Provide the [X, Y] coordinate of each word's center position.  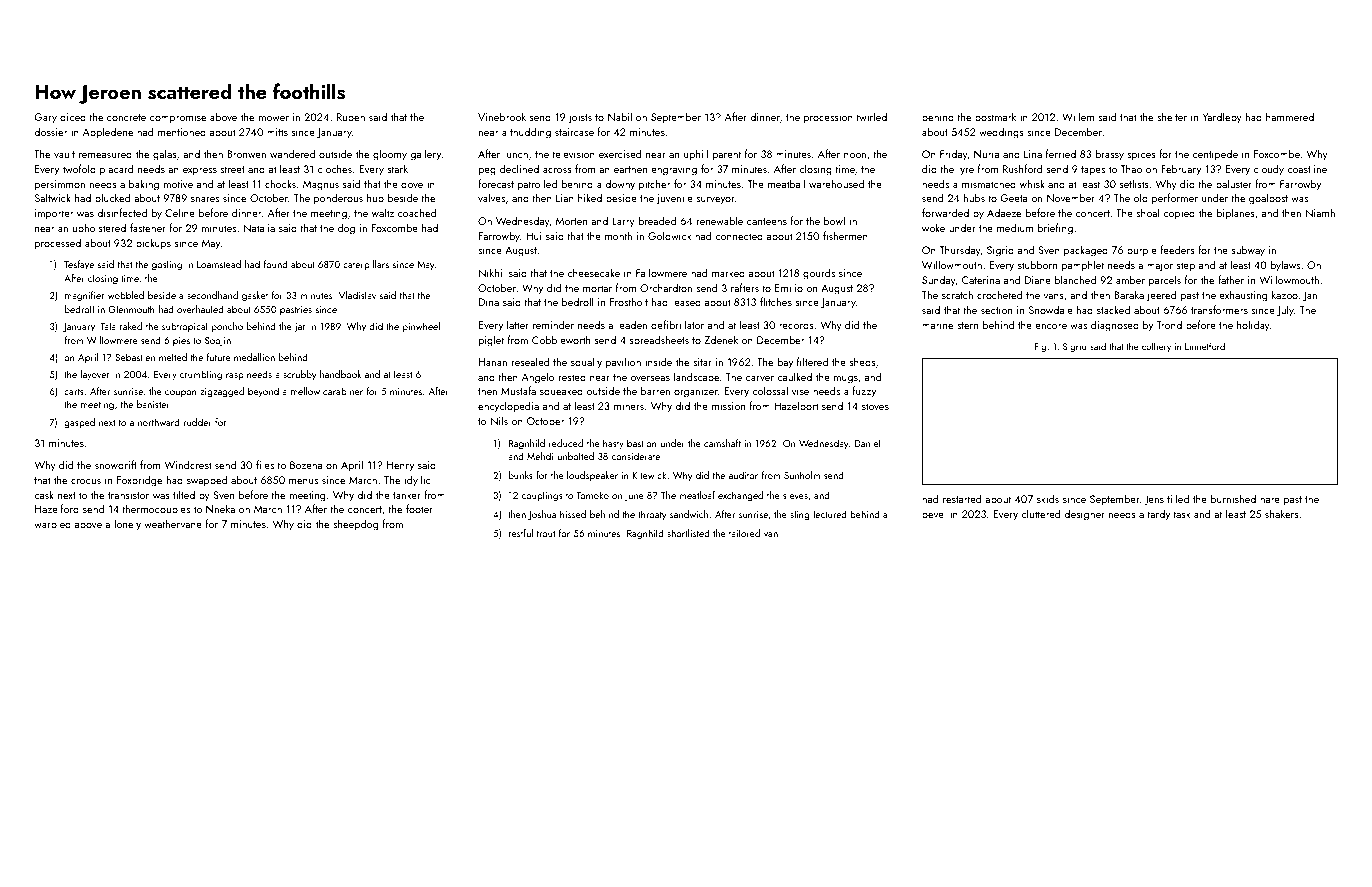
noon [855, 155]
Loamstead [219, 264]
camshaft [722, 443]
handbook [341, 374]
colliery [1156, 347]
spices [1141, 155]
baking [144, 185]
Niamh [1320, 212]
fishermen [845, 235]
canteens [767, 221]
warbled [52, 524]
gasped [79, 423]
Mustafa [518, 390]
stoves [875, 406]
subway [1248, 251]
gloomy [390, 155]
